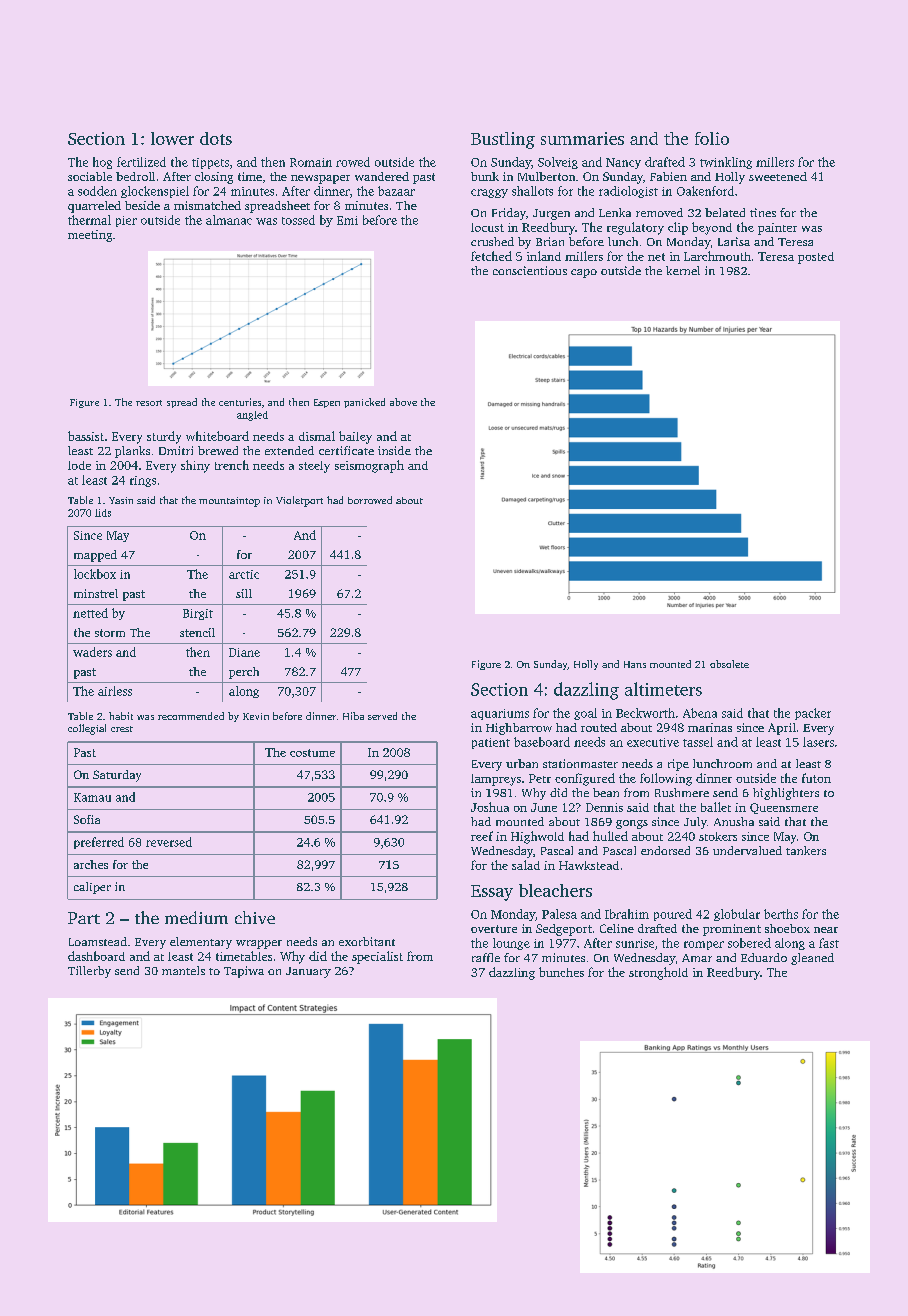  What do you see at coordinates (635, 228) in the page?
I see `regulatory` at bounding box center [635, 228].
